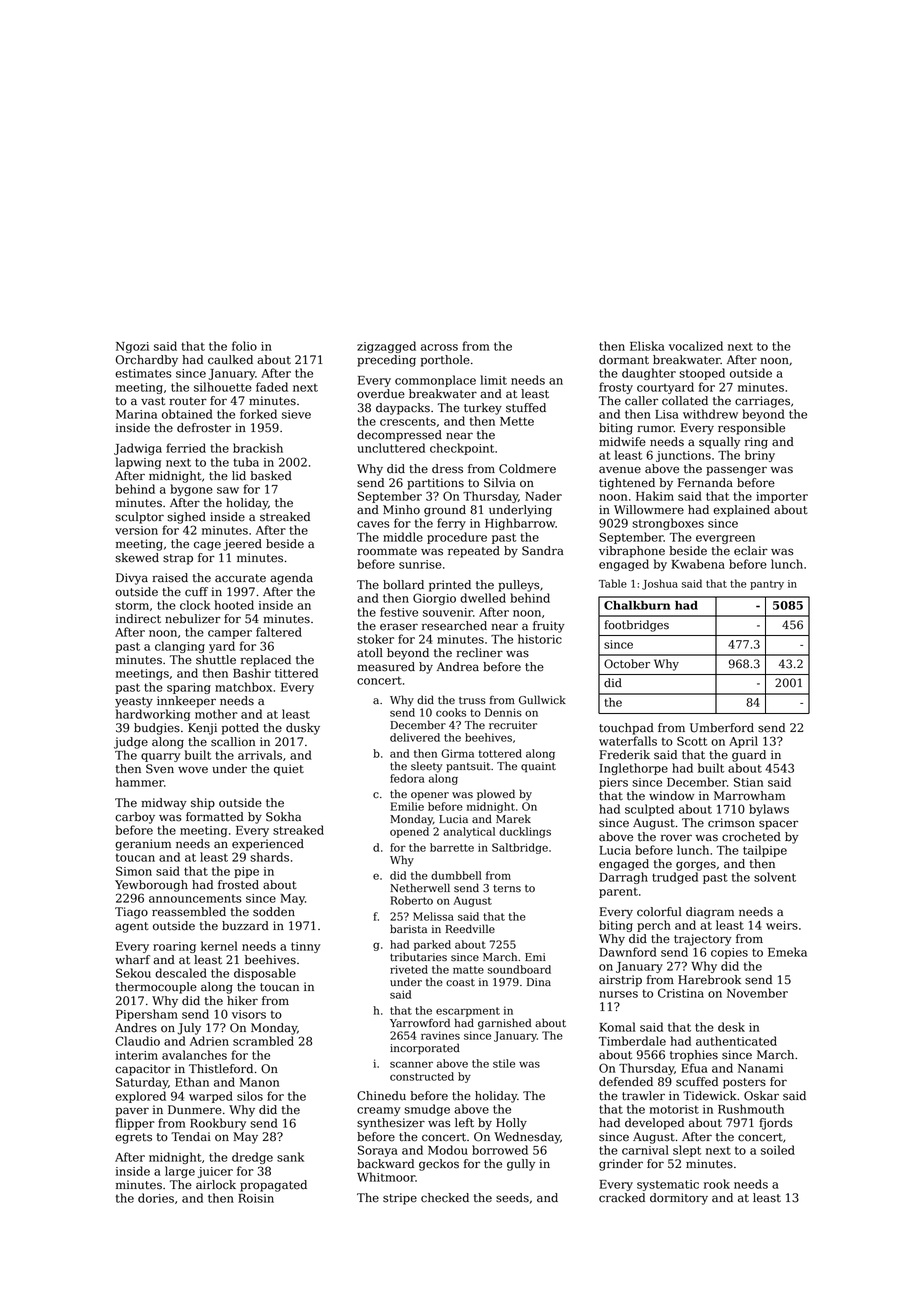 This screenshot has height=1308, width=924. I want to click on left, so click(464, 1123).
